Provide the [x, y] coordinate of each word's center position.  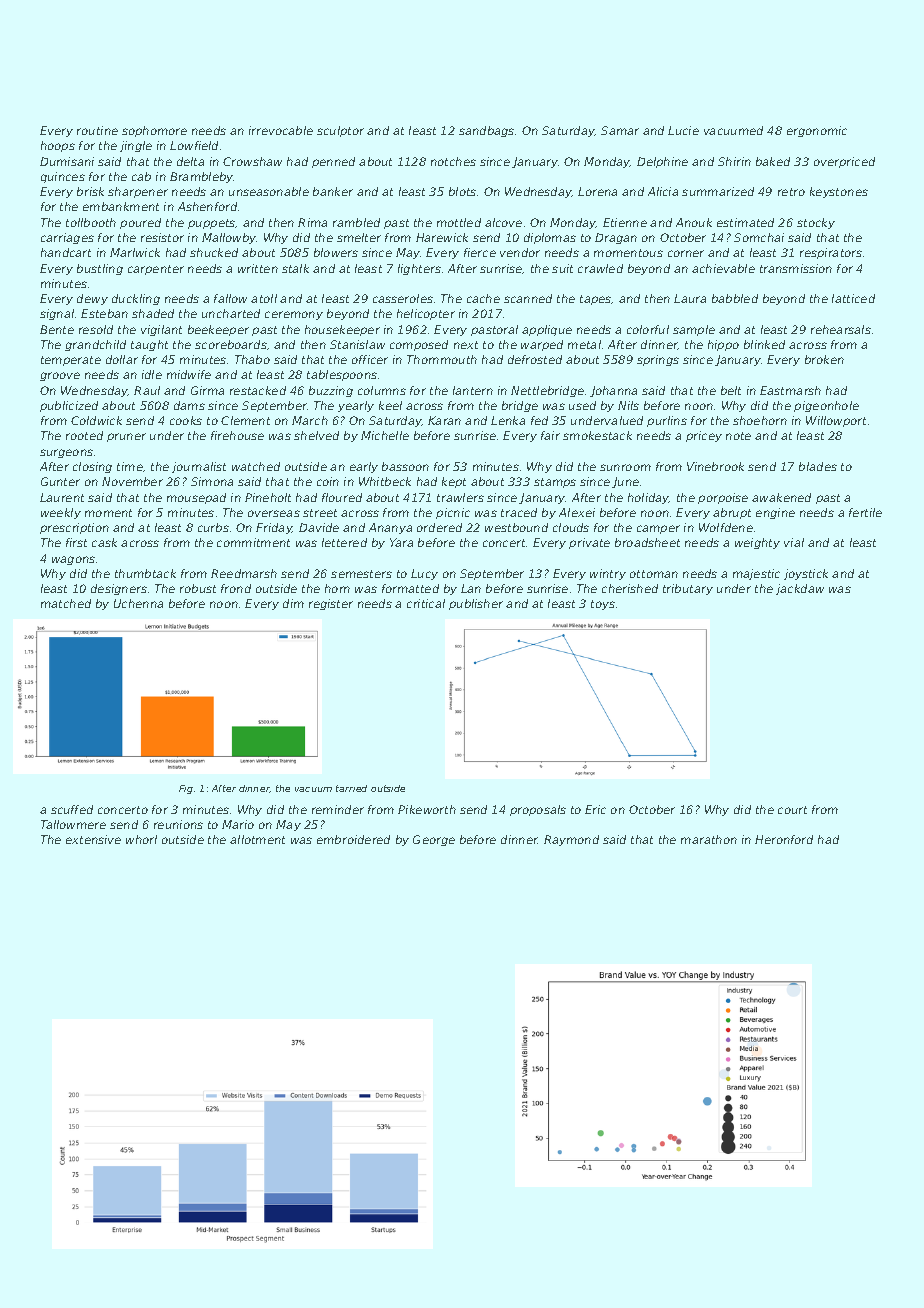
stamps [555, 483]
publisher [476, 604]
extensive [93, 839]
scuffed [72, 809]
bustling [100, 269]
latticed [853, 298]
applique [547, 330]
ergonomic [817, 131]
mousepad [196, 498]
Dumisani [67, 161]
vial [794, 542]
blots [462, 191]
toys [603, 605]
